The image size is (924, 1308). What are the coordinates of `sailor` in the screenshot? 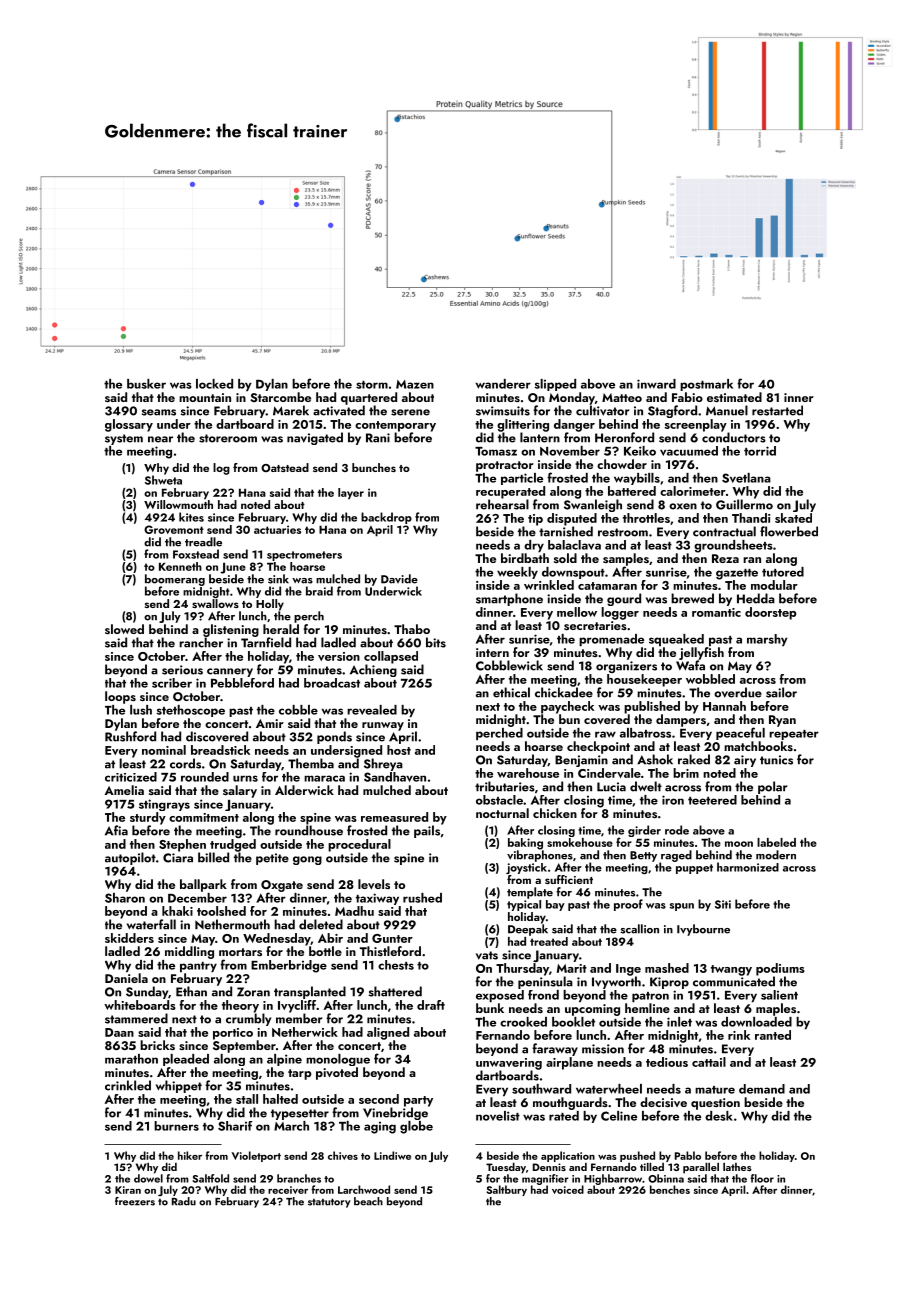 It's located at (781, 692).
